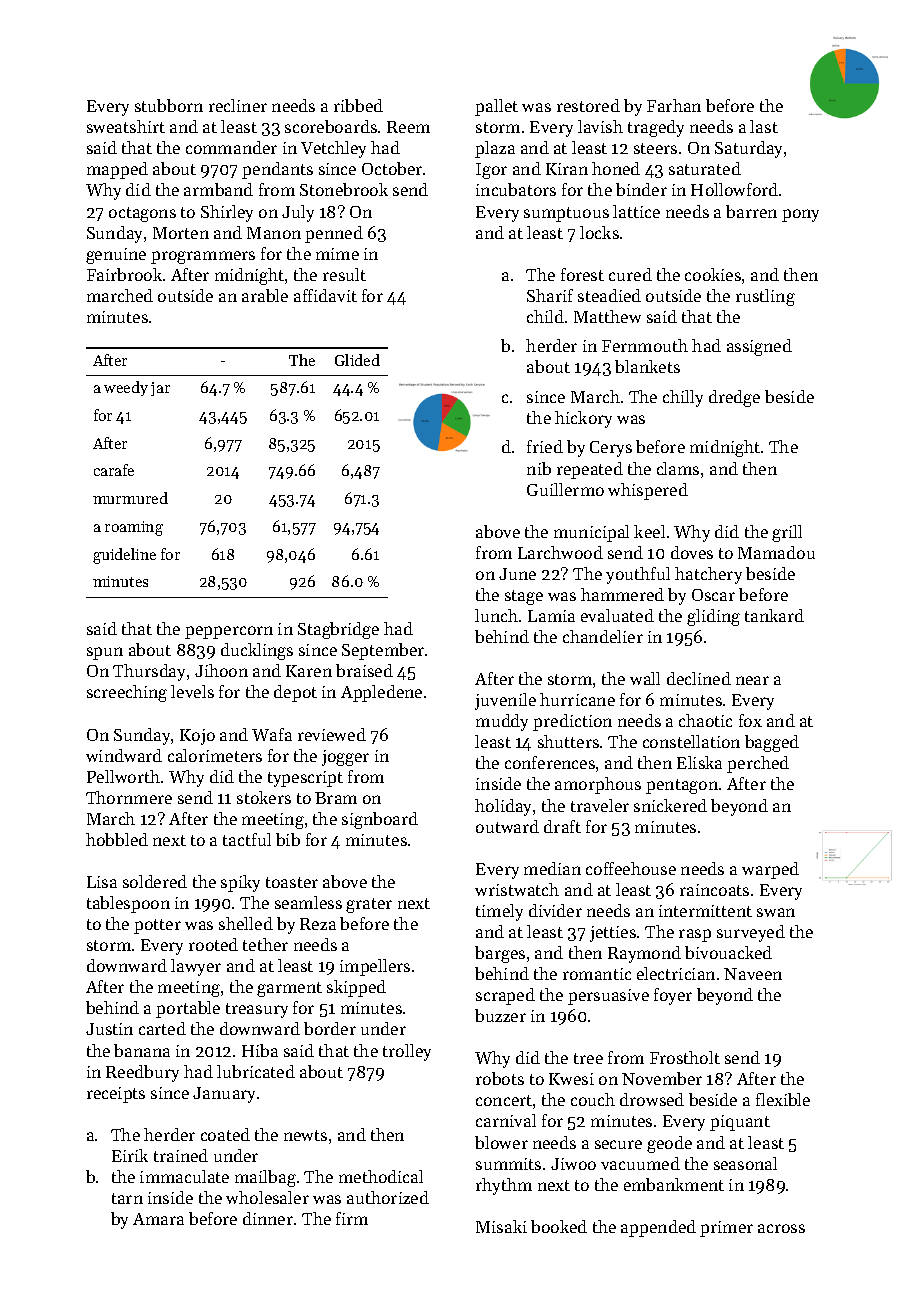  What do you see at coordinates (501, 1226) in the screenshot?
I see `Misaki` at bounding box center [501, 1226].
